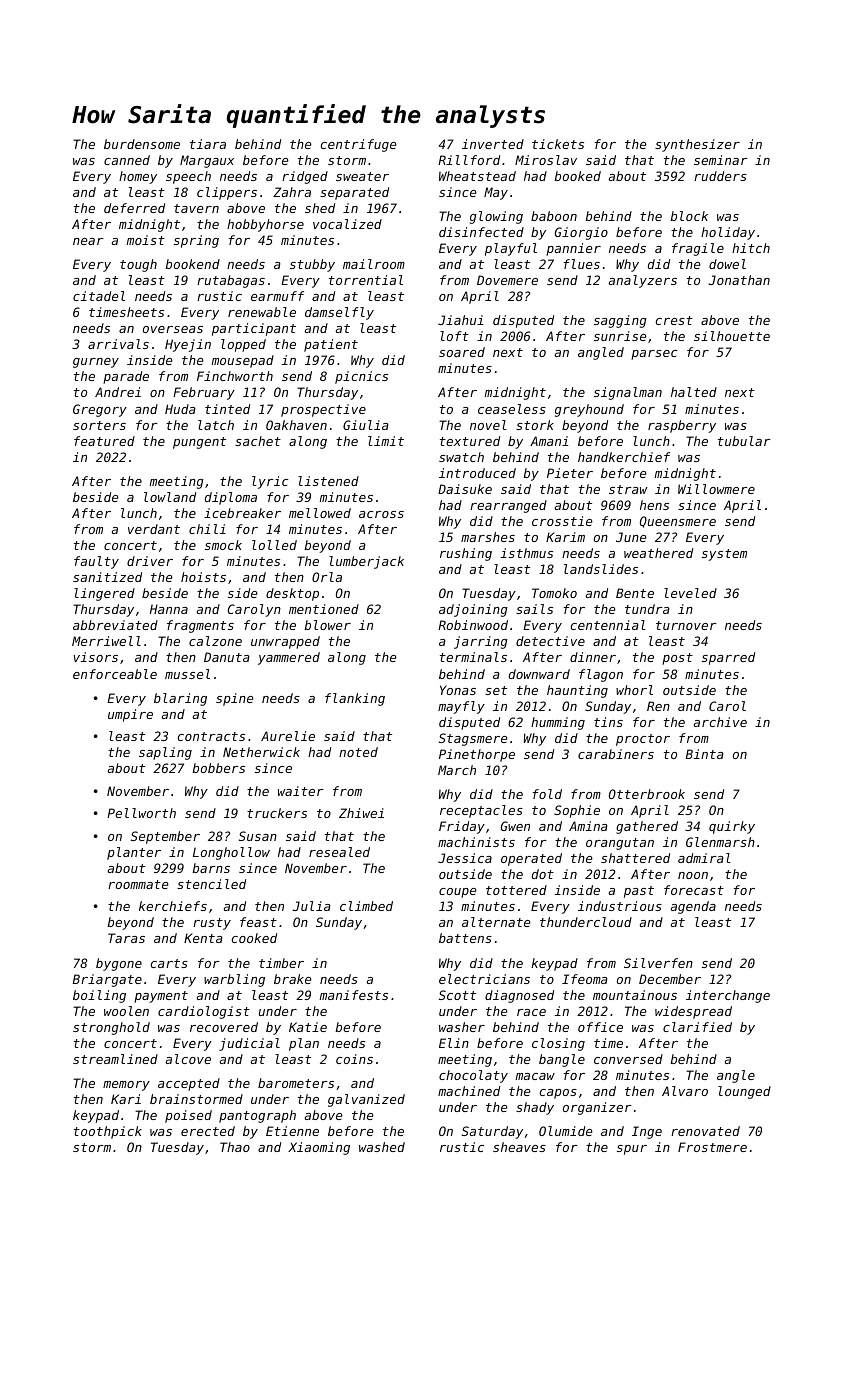 Image resolution: width=849 pixels, height=1400 pixels. I want to click on block, so click(689, 216).
